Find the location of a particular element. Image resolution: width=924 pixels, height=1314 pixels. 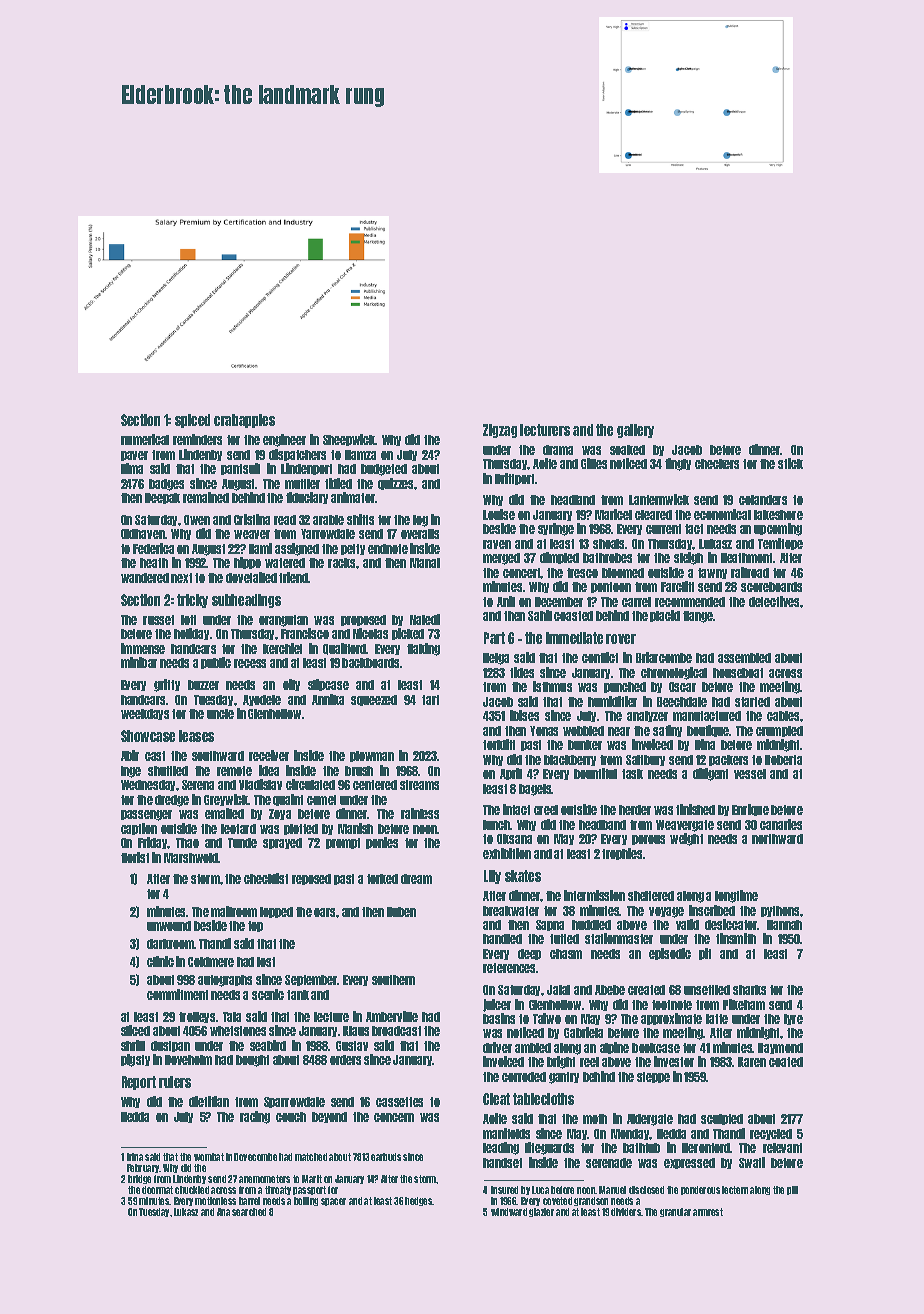

gritty is located at coordinates (167, 685).
